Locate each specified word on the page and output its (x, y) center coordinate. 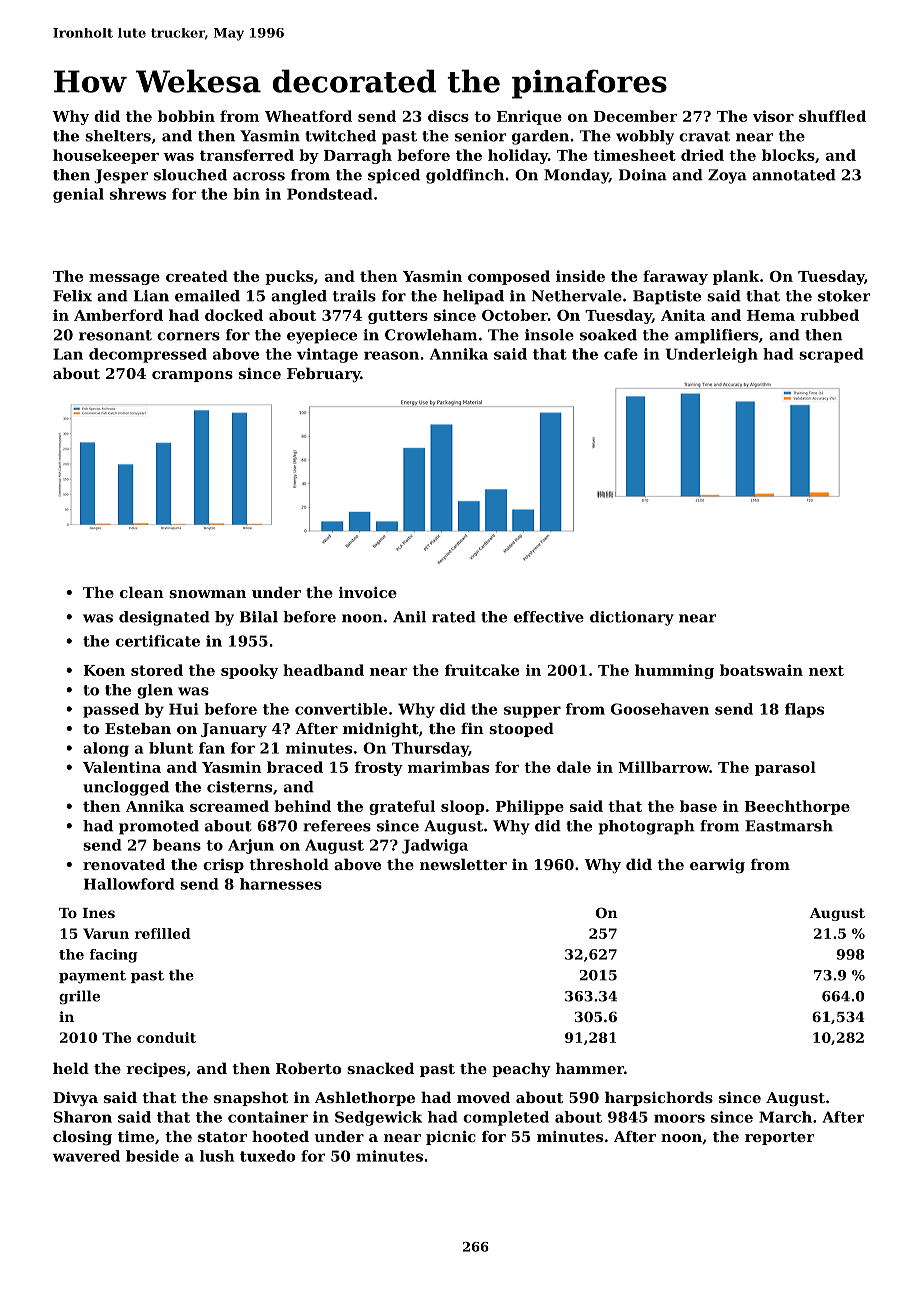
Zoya (727, 176)
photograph (647, 827)
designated (164, 618)
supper (532, 712)
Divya (75, 1099)
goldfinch (465, 176)
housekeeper (106, 156)
